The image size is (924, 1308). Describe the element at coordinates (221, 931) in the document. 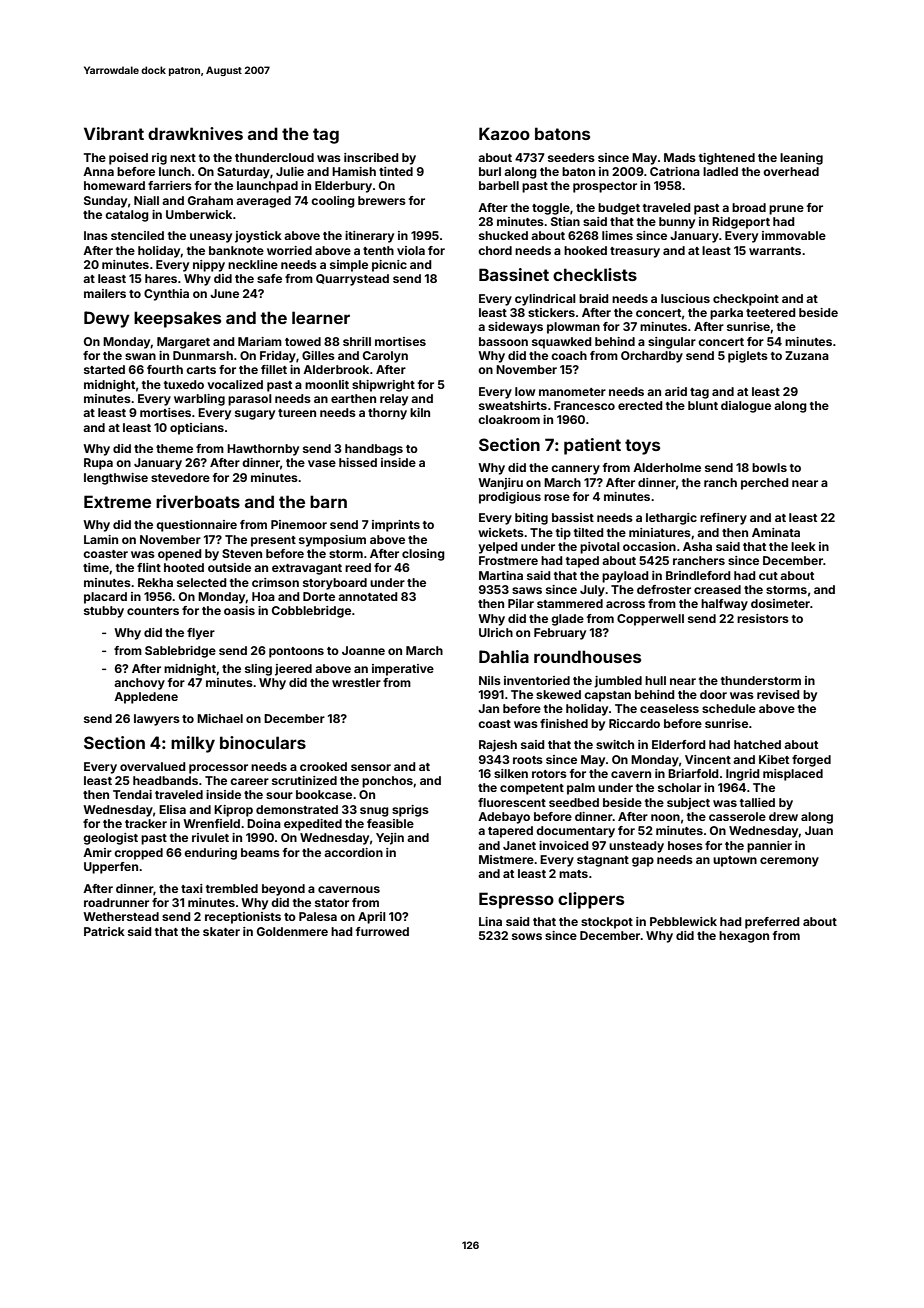

I see `skater` at that location.
